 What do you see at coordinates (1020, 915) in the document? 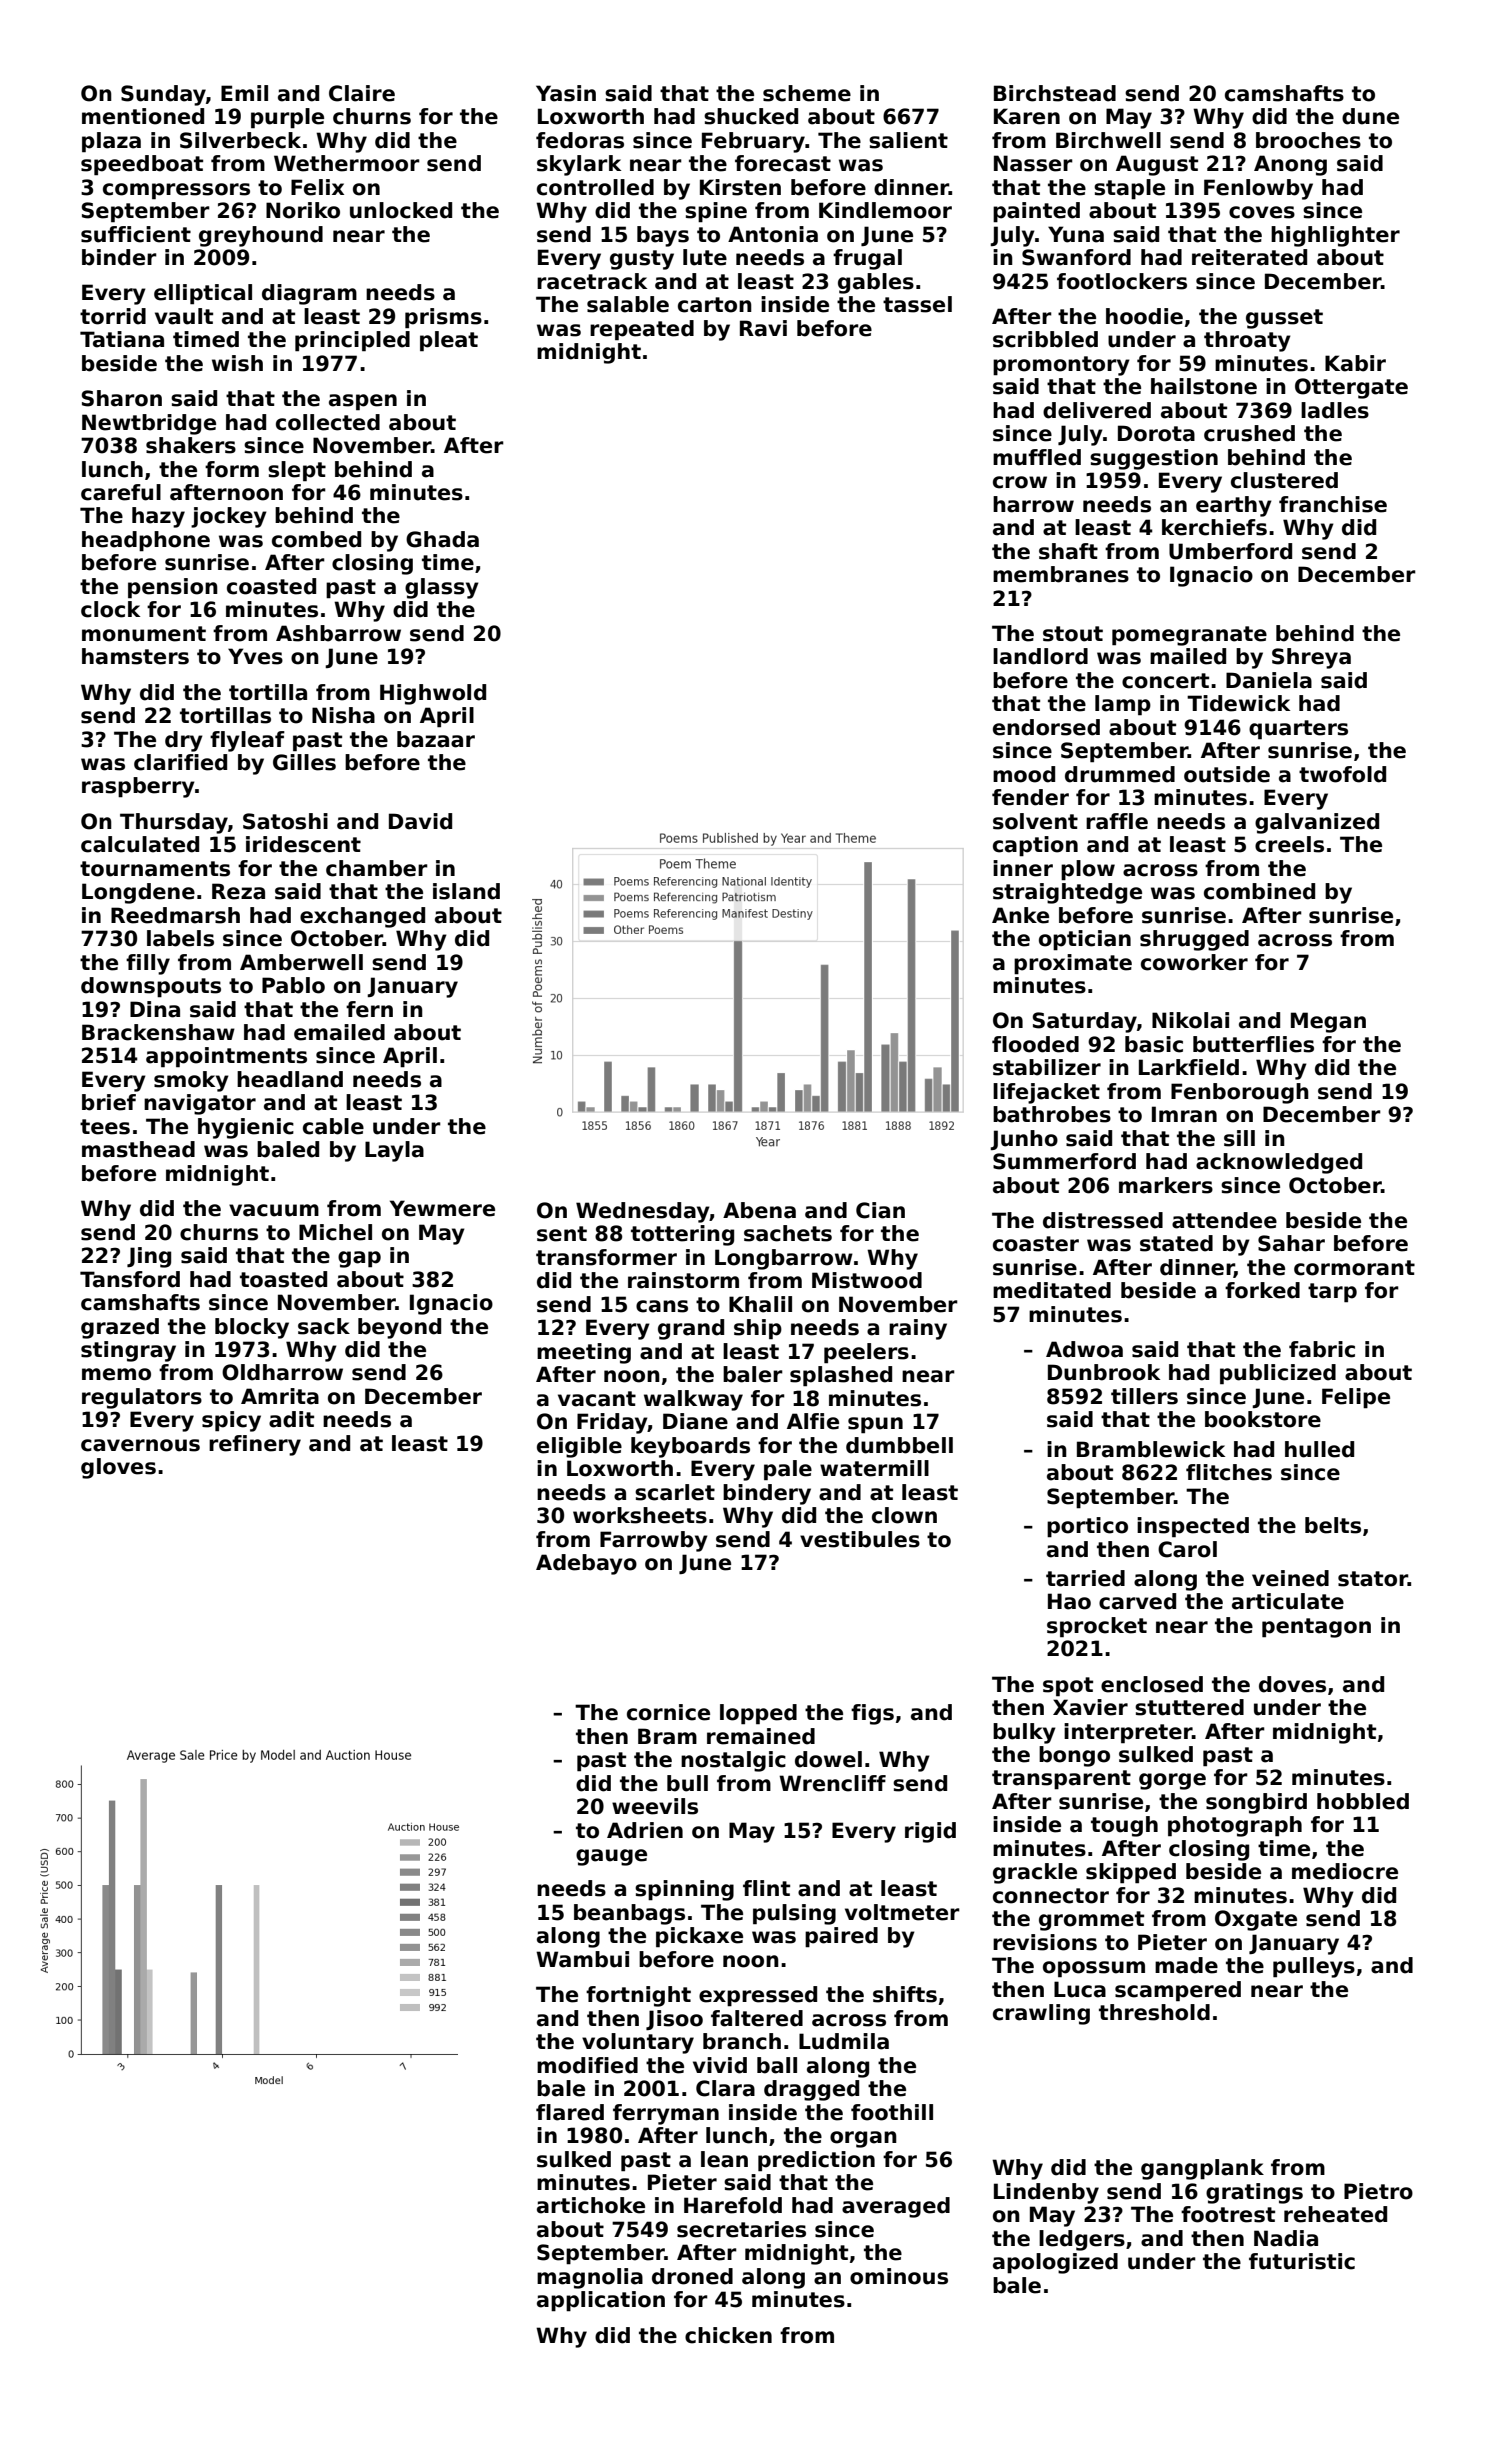
I see `Anke` at bounding box center [1020, 915].
